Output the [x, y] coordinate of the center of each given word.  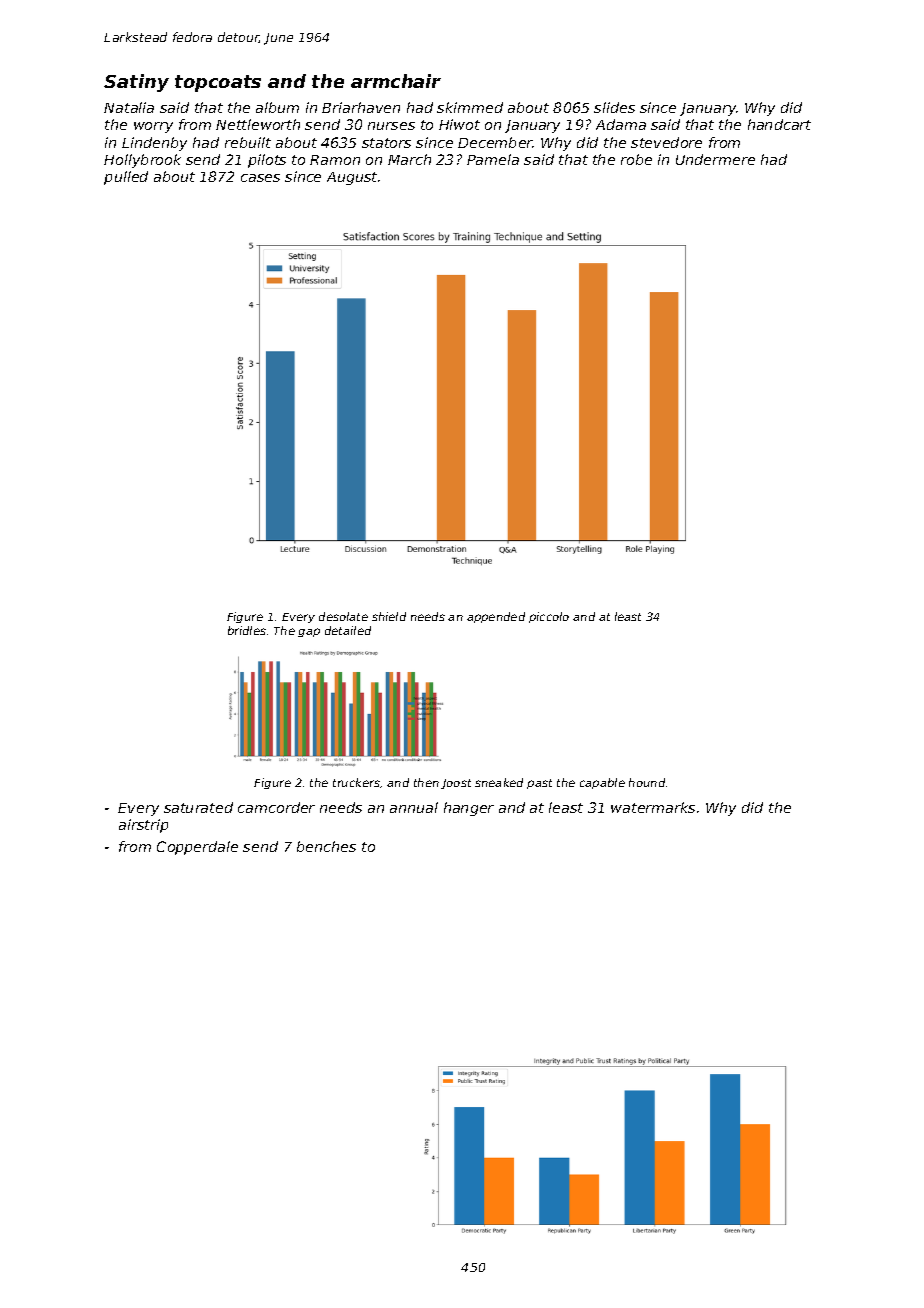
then [426, 782]
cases [260, 178]
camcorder [276, 807]
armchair [396, 81]
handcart [779, 124]
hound [647, 782]
